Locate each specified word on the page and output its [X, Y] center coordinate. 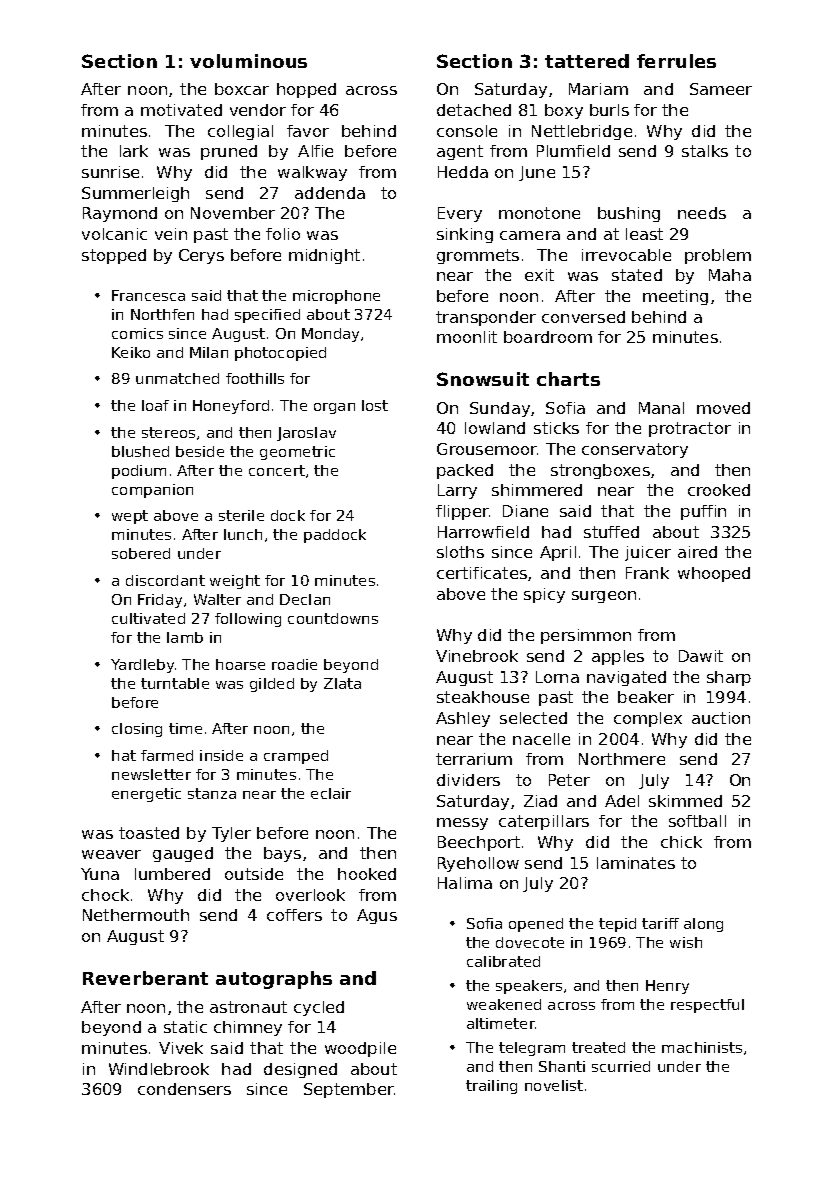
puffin [703, 512]
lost [375, 405]
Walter [217, 599]
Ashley [463, 719]
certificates [482, 573]
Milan [209, 352]
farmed [167, 755]
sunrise [110, 172]
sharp [729, 678]
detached [474, 110]
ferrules [676, 61]
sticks [556, 428]
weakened [504, 1004]
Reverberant [145, 978]
